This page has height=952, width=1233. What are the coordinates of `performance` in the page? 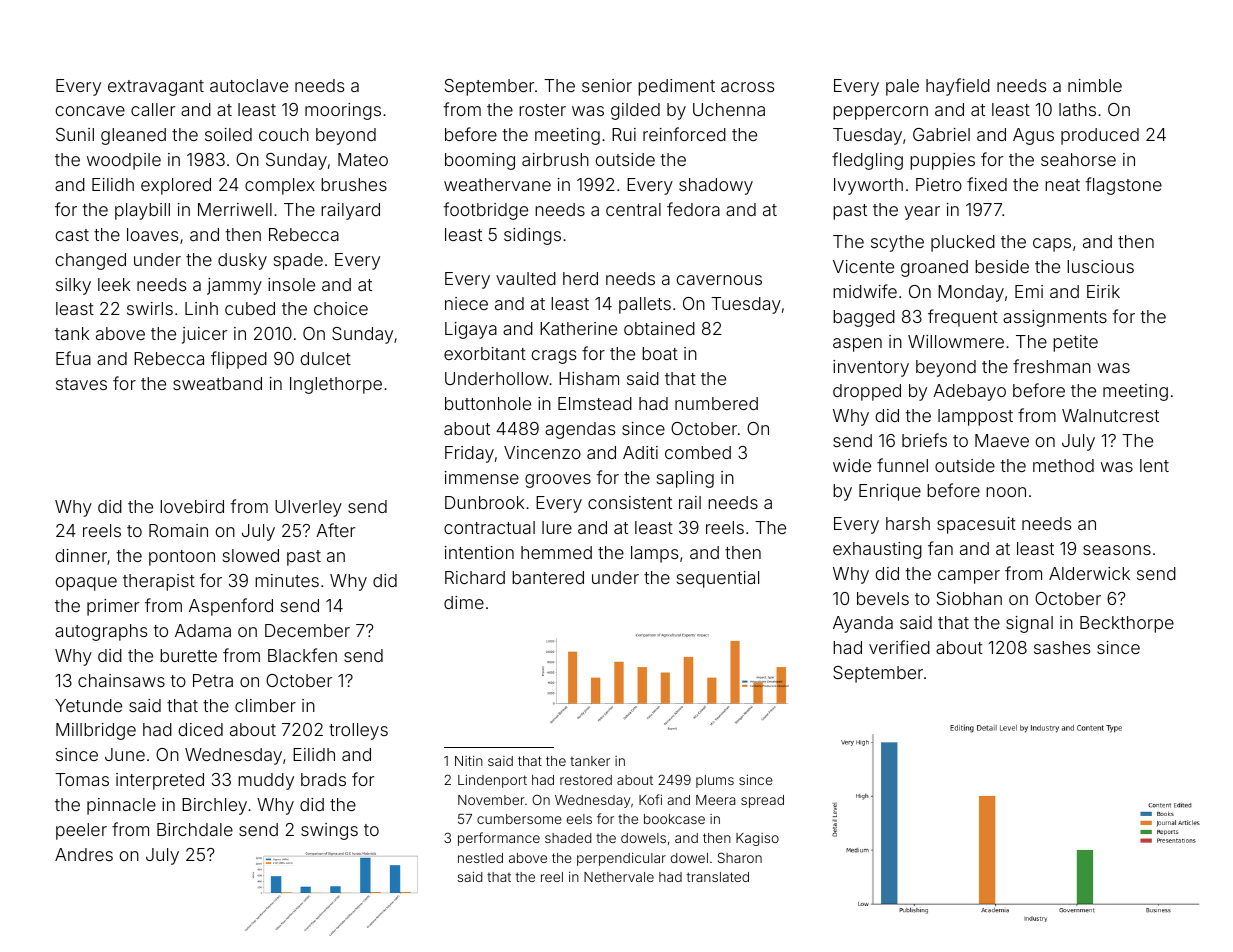 It's located at (499, 839).
